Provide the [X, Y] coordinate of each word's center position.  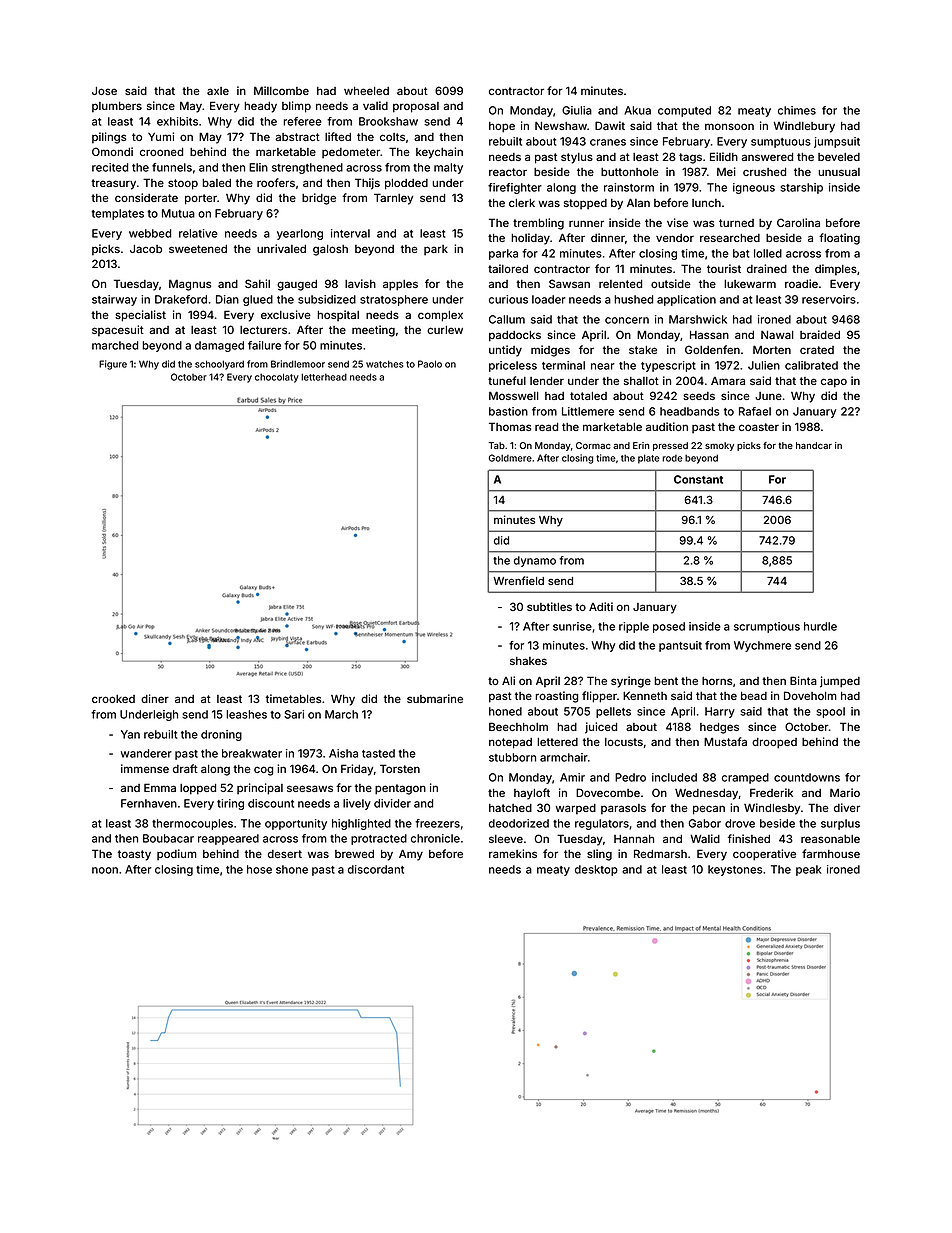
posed [669, 627]
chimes [797, 110]
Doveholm [810, 695]
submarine [435, 698]
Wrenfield [518, 580]
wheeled [366, 91]
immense [145, 768]
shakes [528, 661]
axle [218, 91]
